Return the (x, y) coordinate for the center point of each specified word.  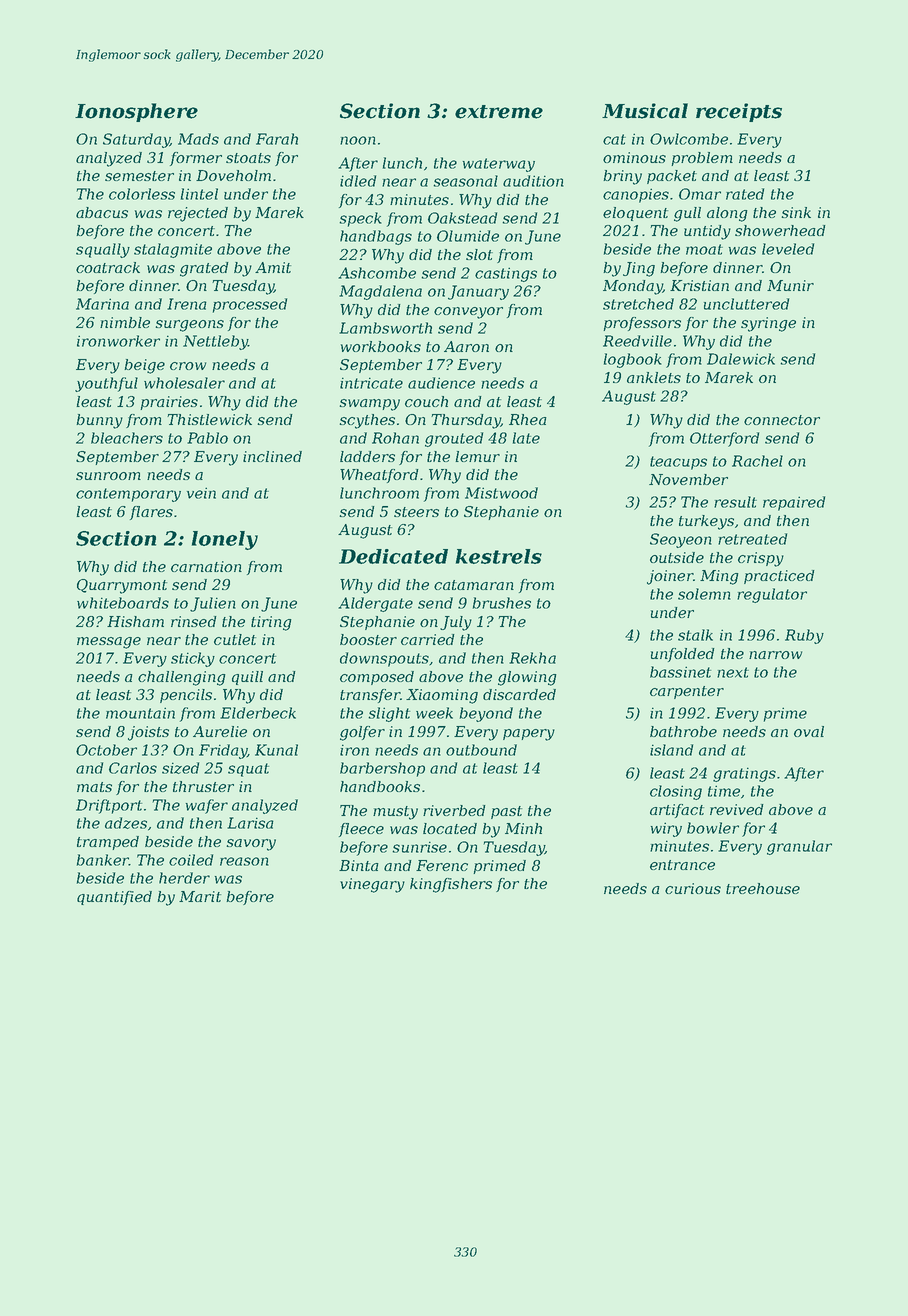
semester (139, 176)
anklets (654, 377)
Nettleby (215, 342)
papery (529, 735)
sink (796, 212)
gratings (744, 774)
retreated (752, 539)
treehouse (763, 888)
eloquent (635, 214)
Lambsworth (385, 328)
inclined (272, 456)
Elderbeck (258, 713)
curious (693, 888)
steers (416, 512)
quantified (114, 898)
